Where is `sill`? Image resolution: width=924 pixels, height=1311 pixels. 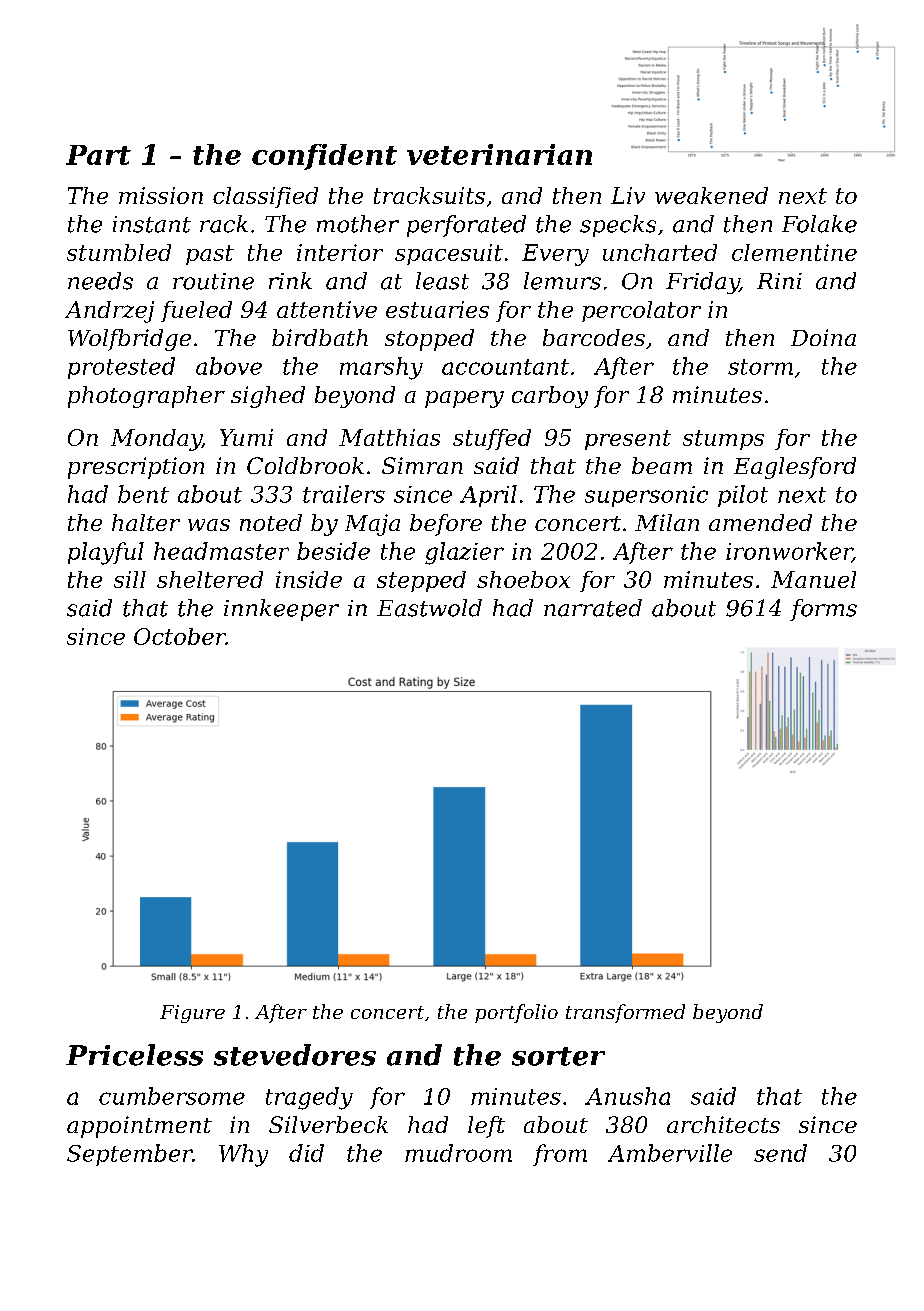 sill is located at coordinates (130, 579).
